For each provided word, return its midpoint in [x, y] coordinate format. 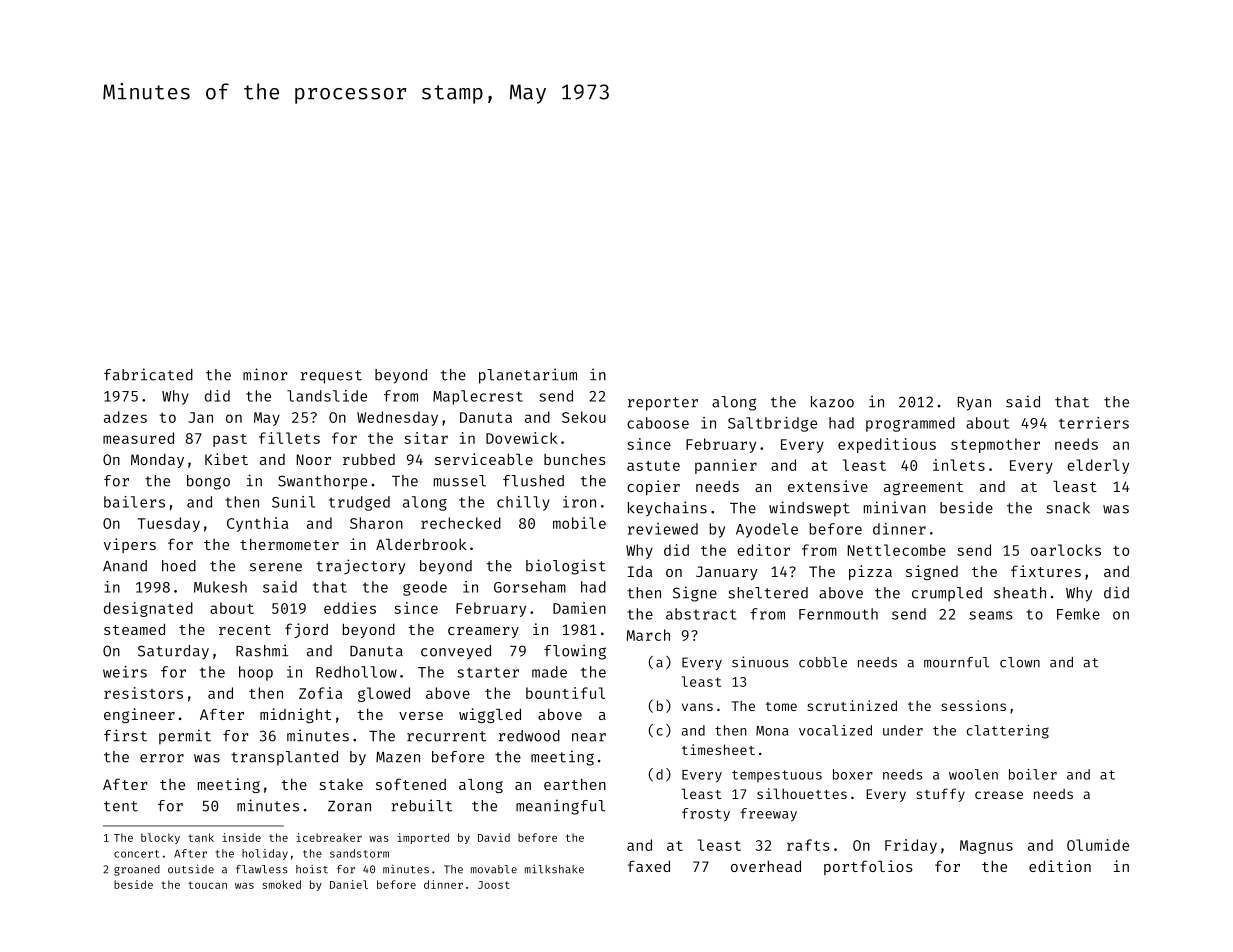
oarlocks [1066, 550]
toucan [207, 885]
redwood [529, 736]
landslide [327, 396]
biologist [566, 567]
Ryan [974, 404]
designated [148, 609]
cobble [823, 662]
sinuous [760, 662]
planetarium [528, 376]
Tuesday [168, 524]
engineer [139, 715]
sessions [973, 705]
